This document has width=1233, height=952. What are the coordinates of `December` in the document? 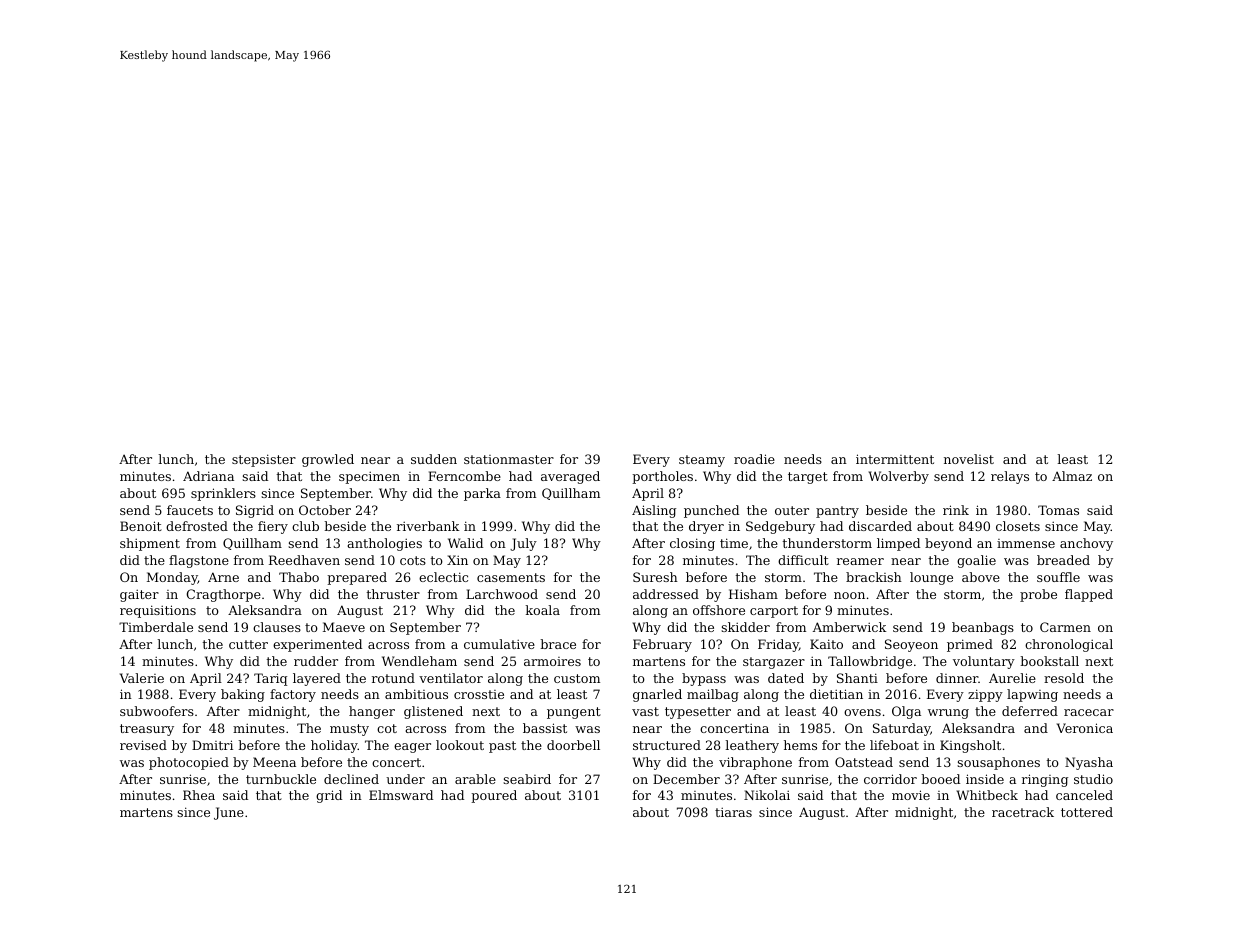 It's located at (686, 779).
